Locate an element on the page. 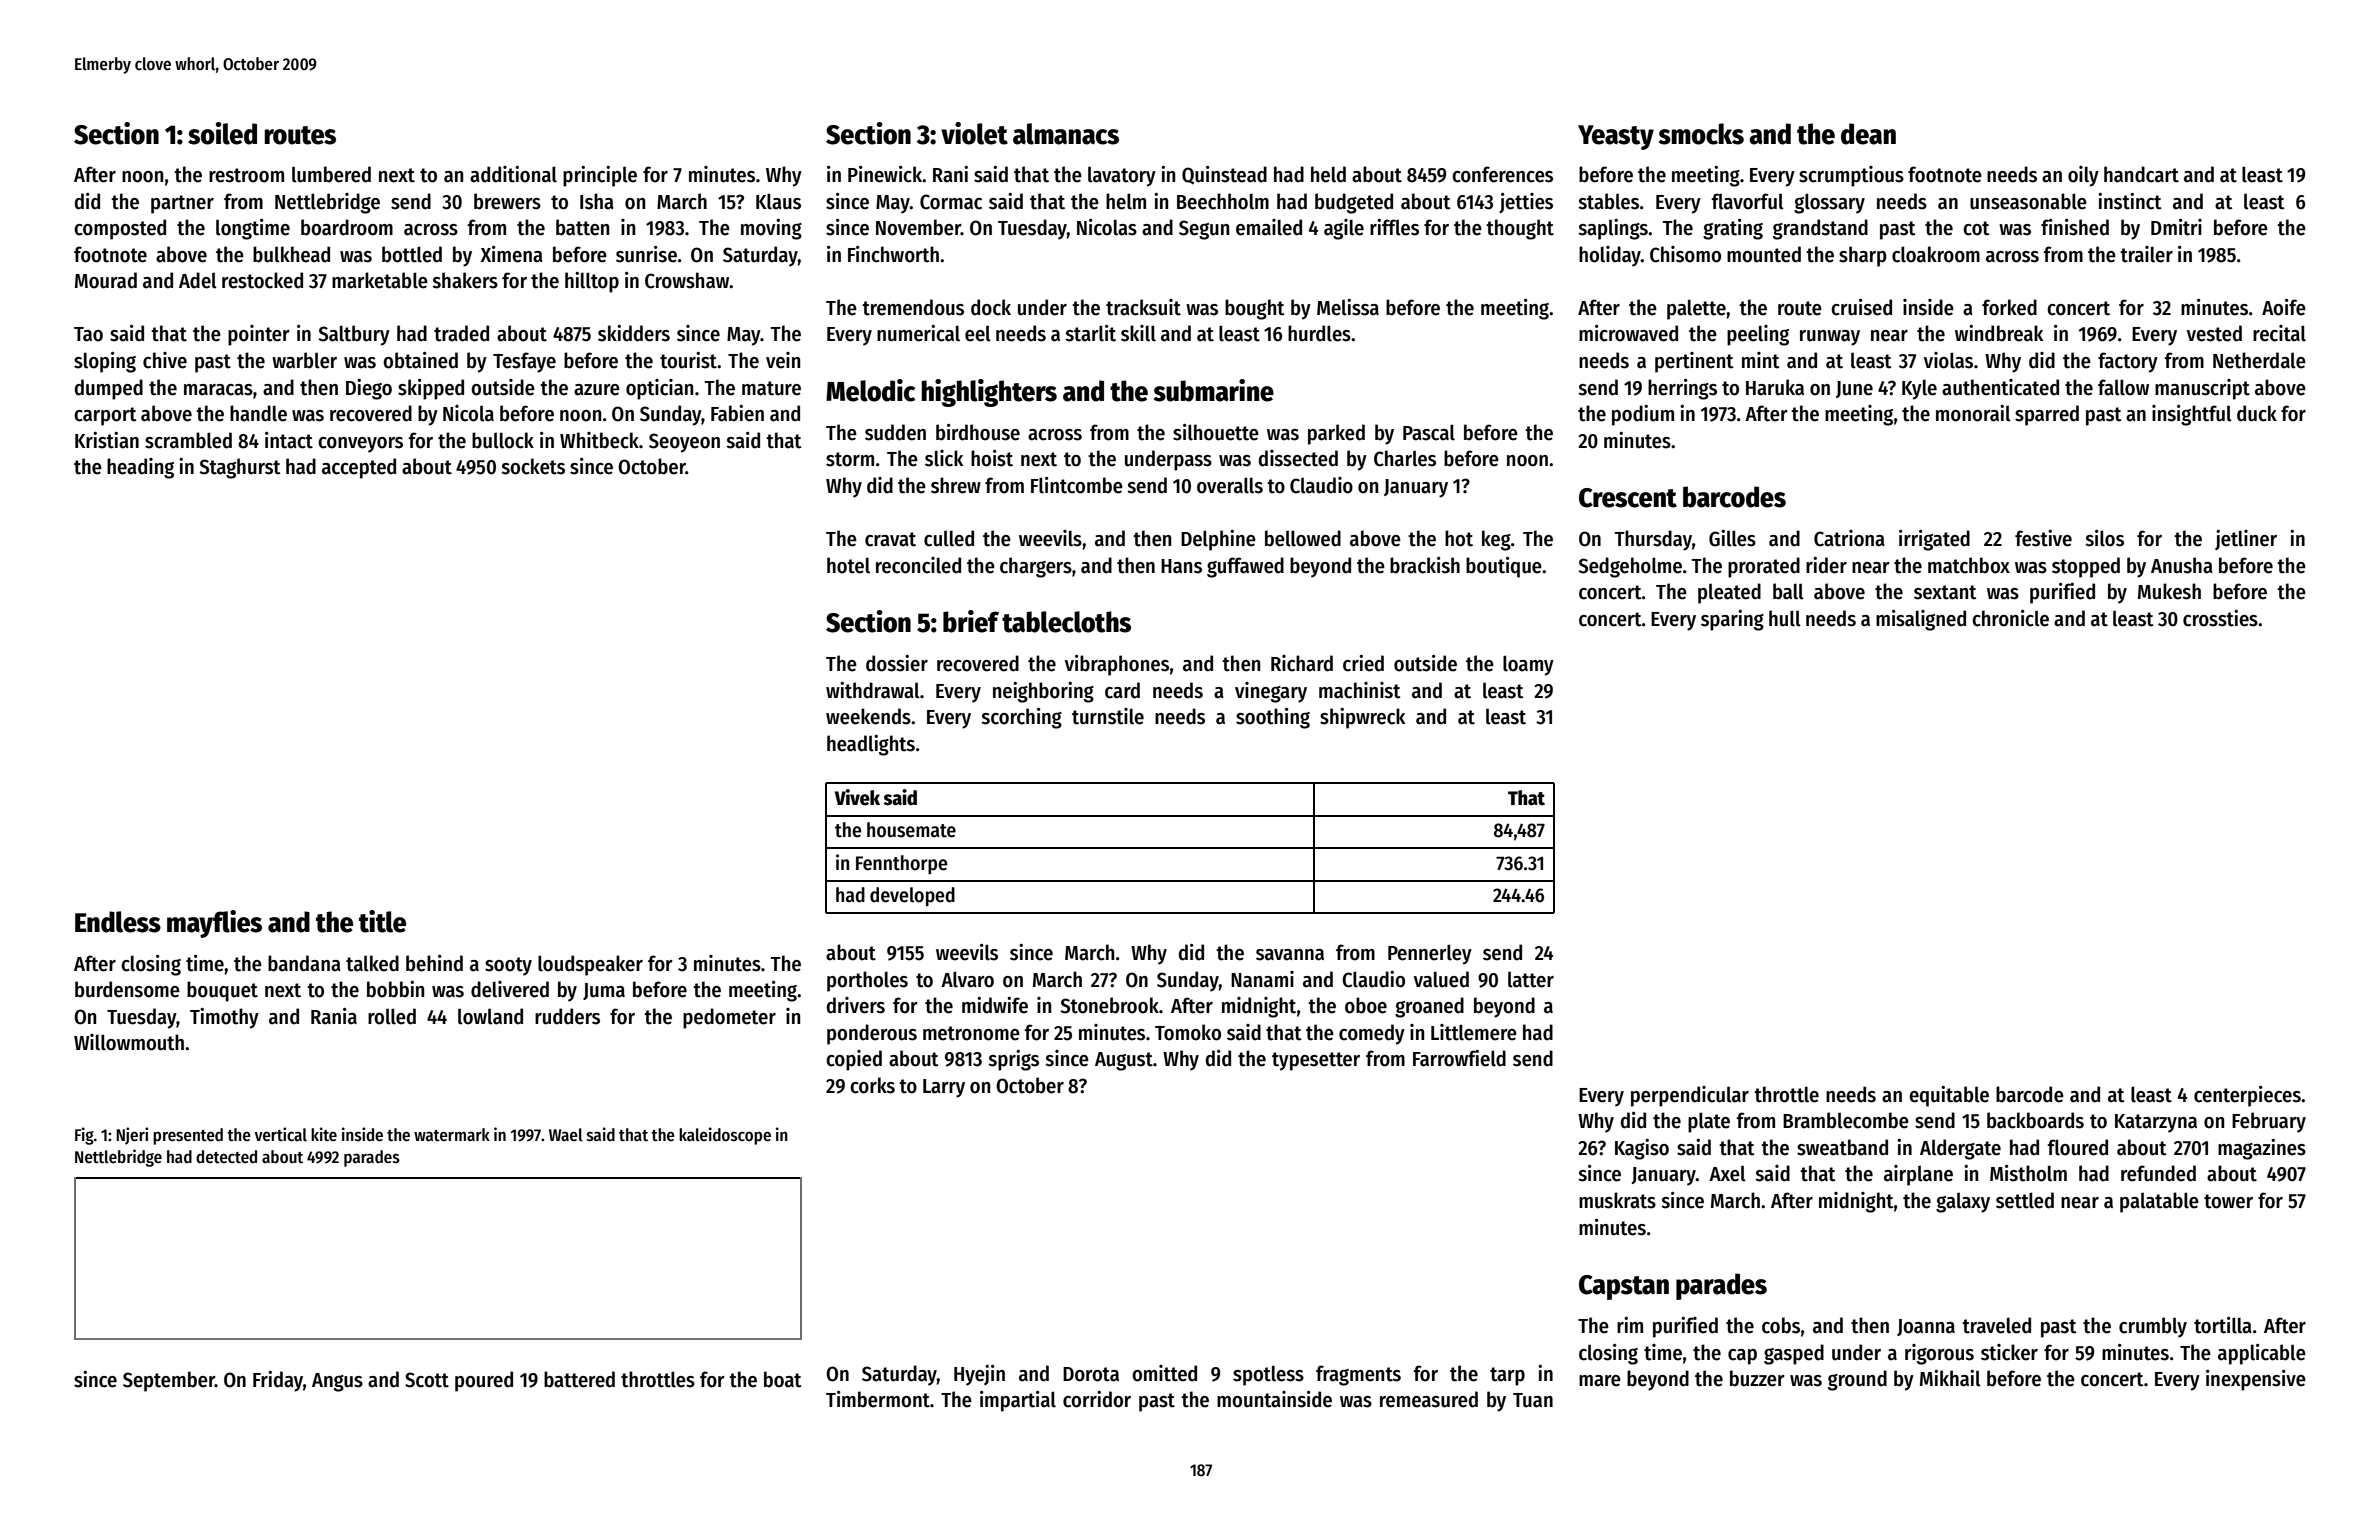  latter is located at coordinates (1531, 980).
